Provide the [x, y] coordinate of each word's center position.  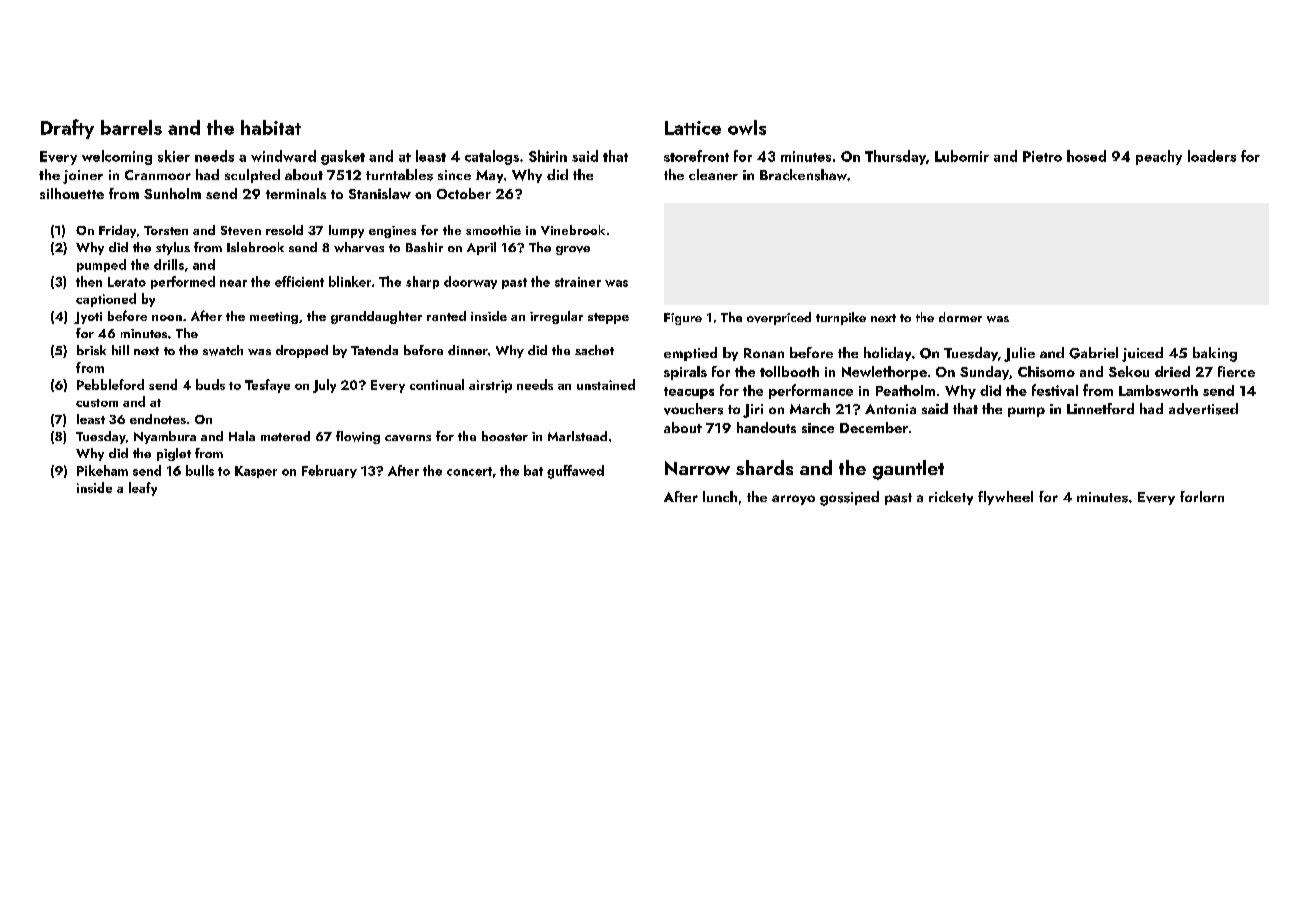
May [489, 176]
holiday [887, 354]
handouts [766, 427]
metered [285, 436]
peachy [1159, 157]
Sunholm [172, 193]
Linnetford [1100, 408]
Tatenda [374, 350]
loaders [1212, 156]
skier [174, 156]
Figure [683, 319]
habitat [271, 127]
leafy [143, 489]
